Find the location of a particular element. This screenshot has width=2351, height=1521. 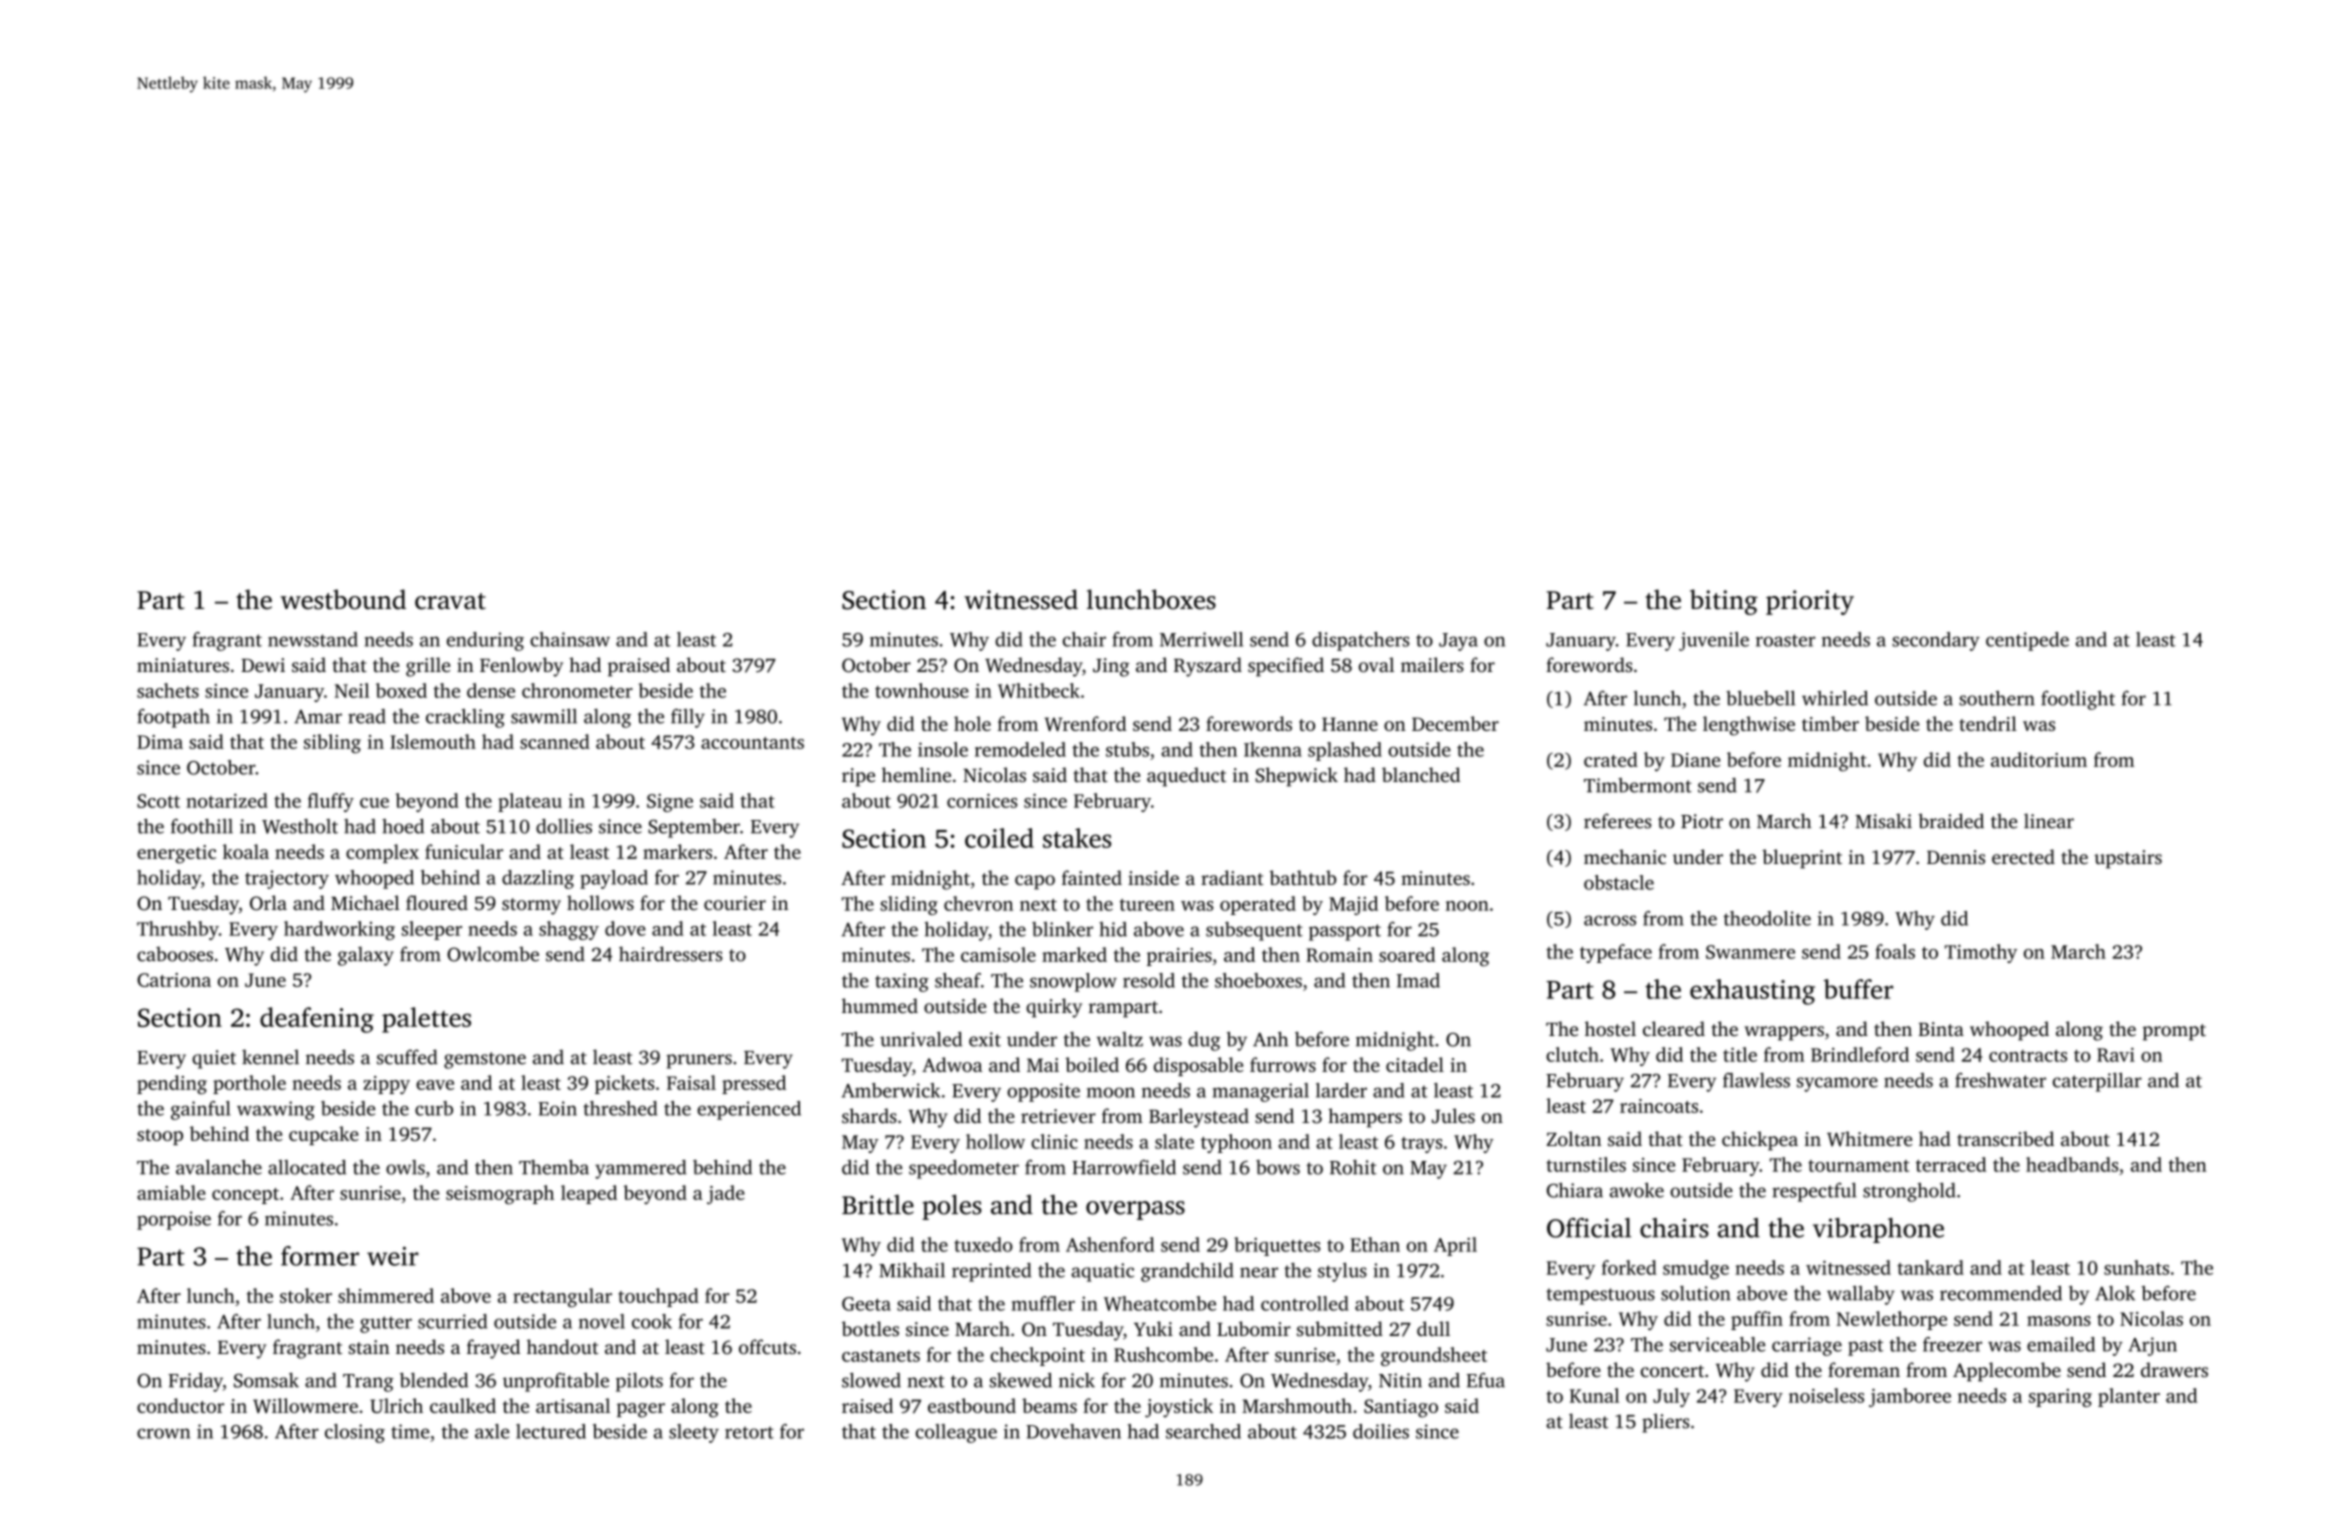

pliers is located at coordinates (1666, 1423).
